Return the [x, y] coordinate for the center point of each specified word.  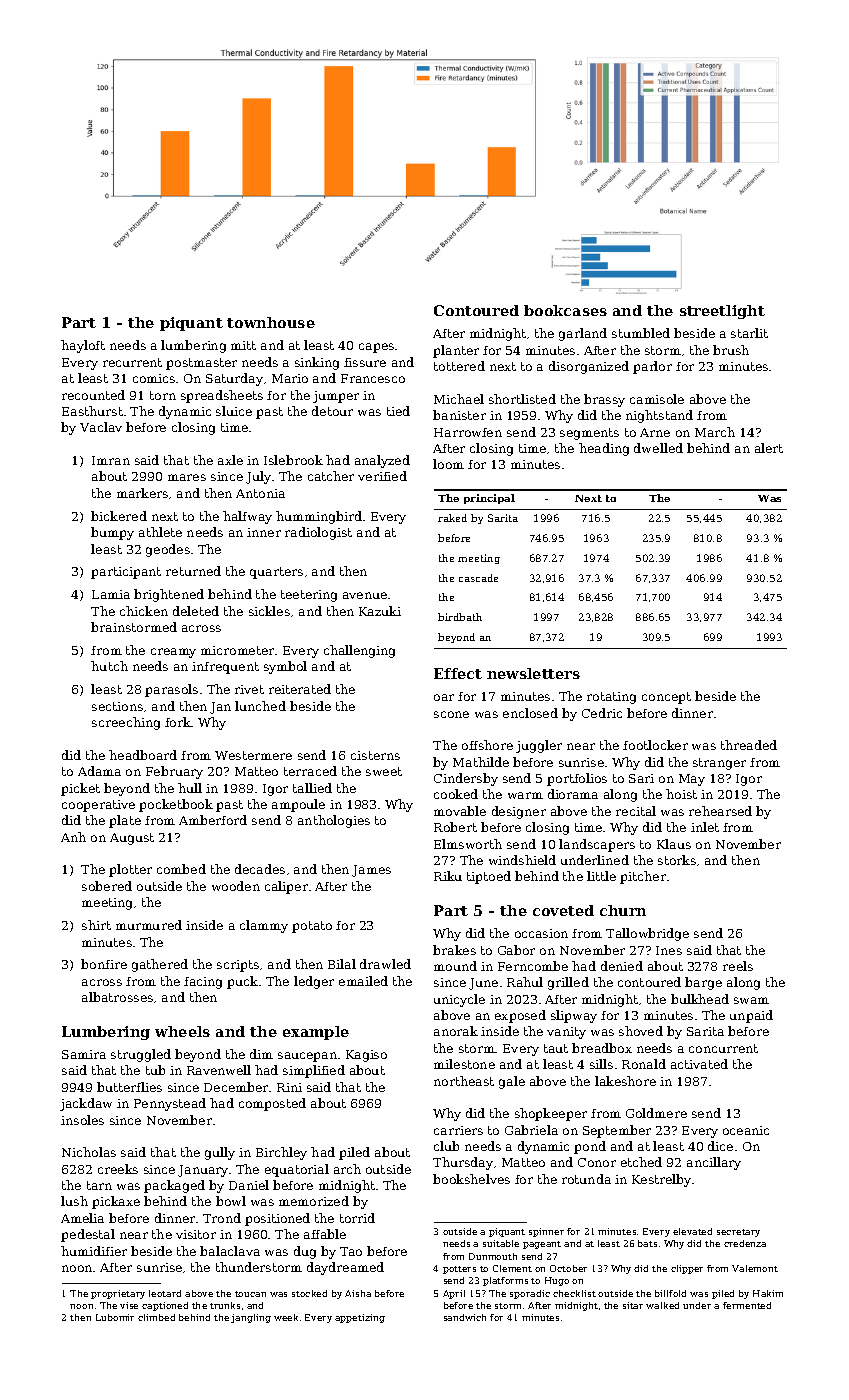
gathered [160, 965]
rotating [611, 698]
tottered [459, 366]
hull [190, 788]
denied [622, 966]
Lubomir [115, 1317]
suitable [501, 1243]
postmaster [201, 364]
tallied [312, 788]
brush [731, 350]
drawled [385, 964]
